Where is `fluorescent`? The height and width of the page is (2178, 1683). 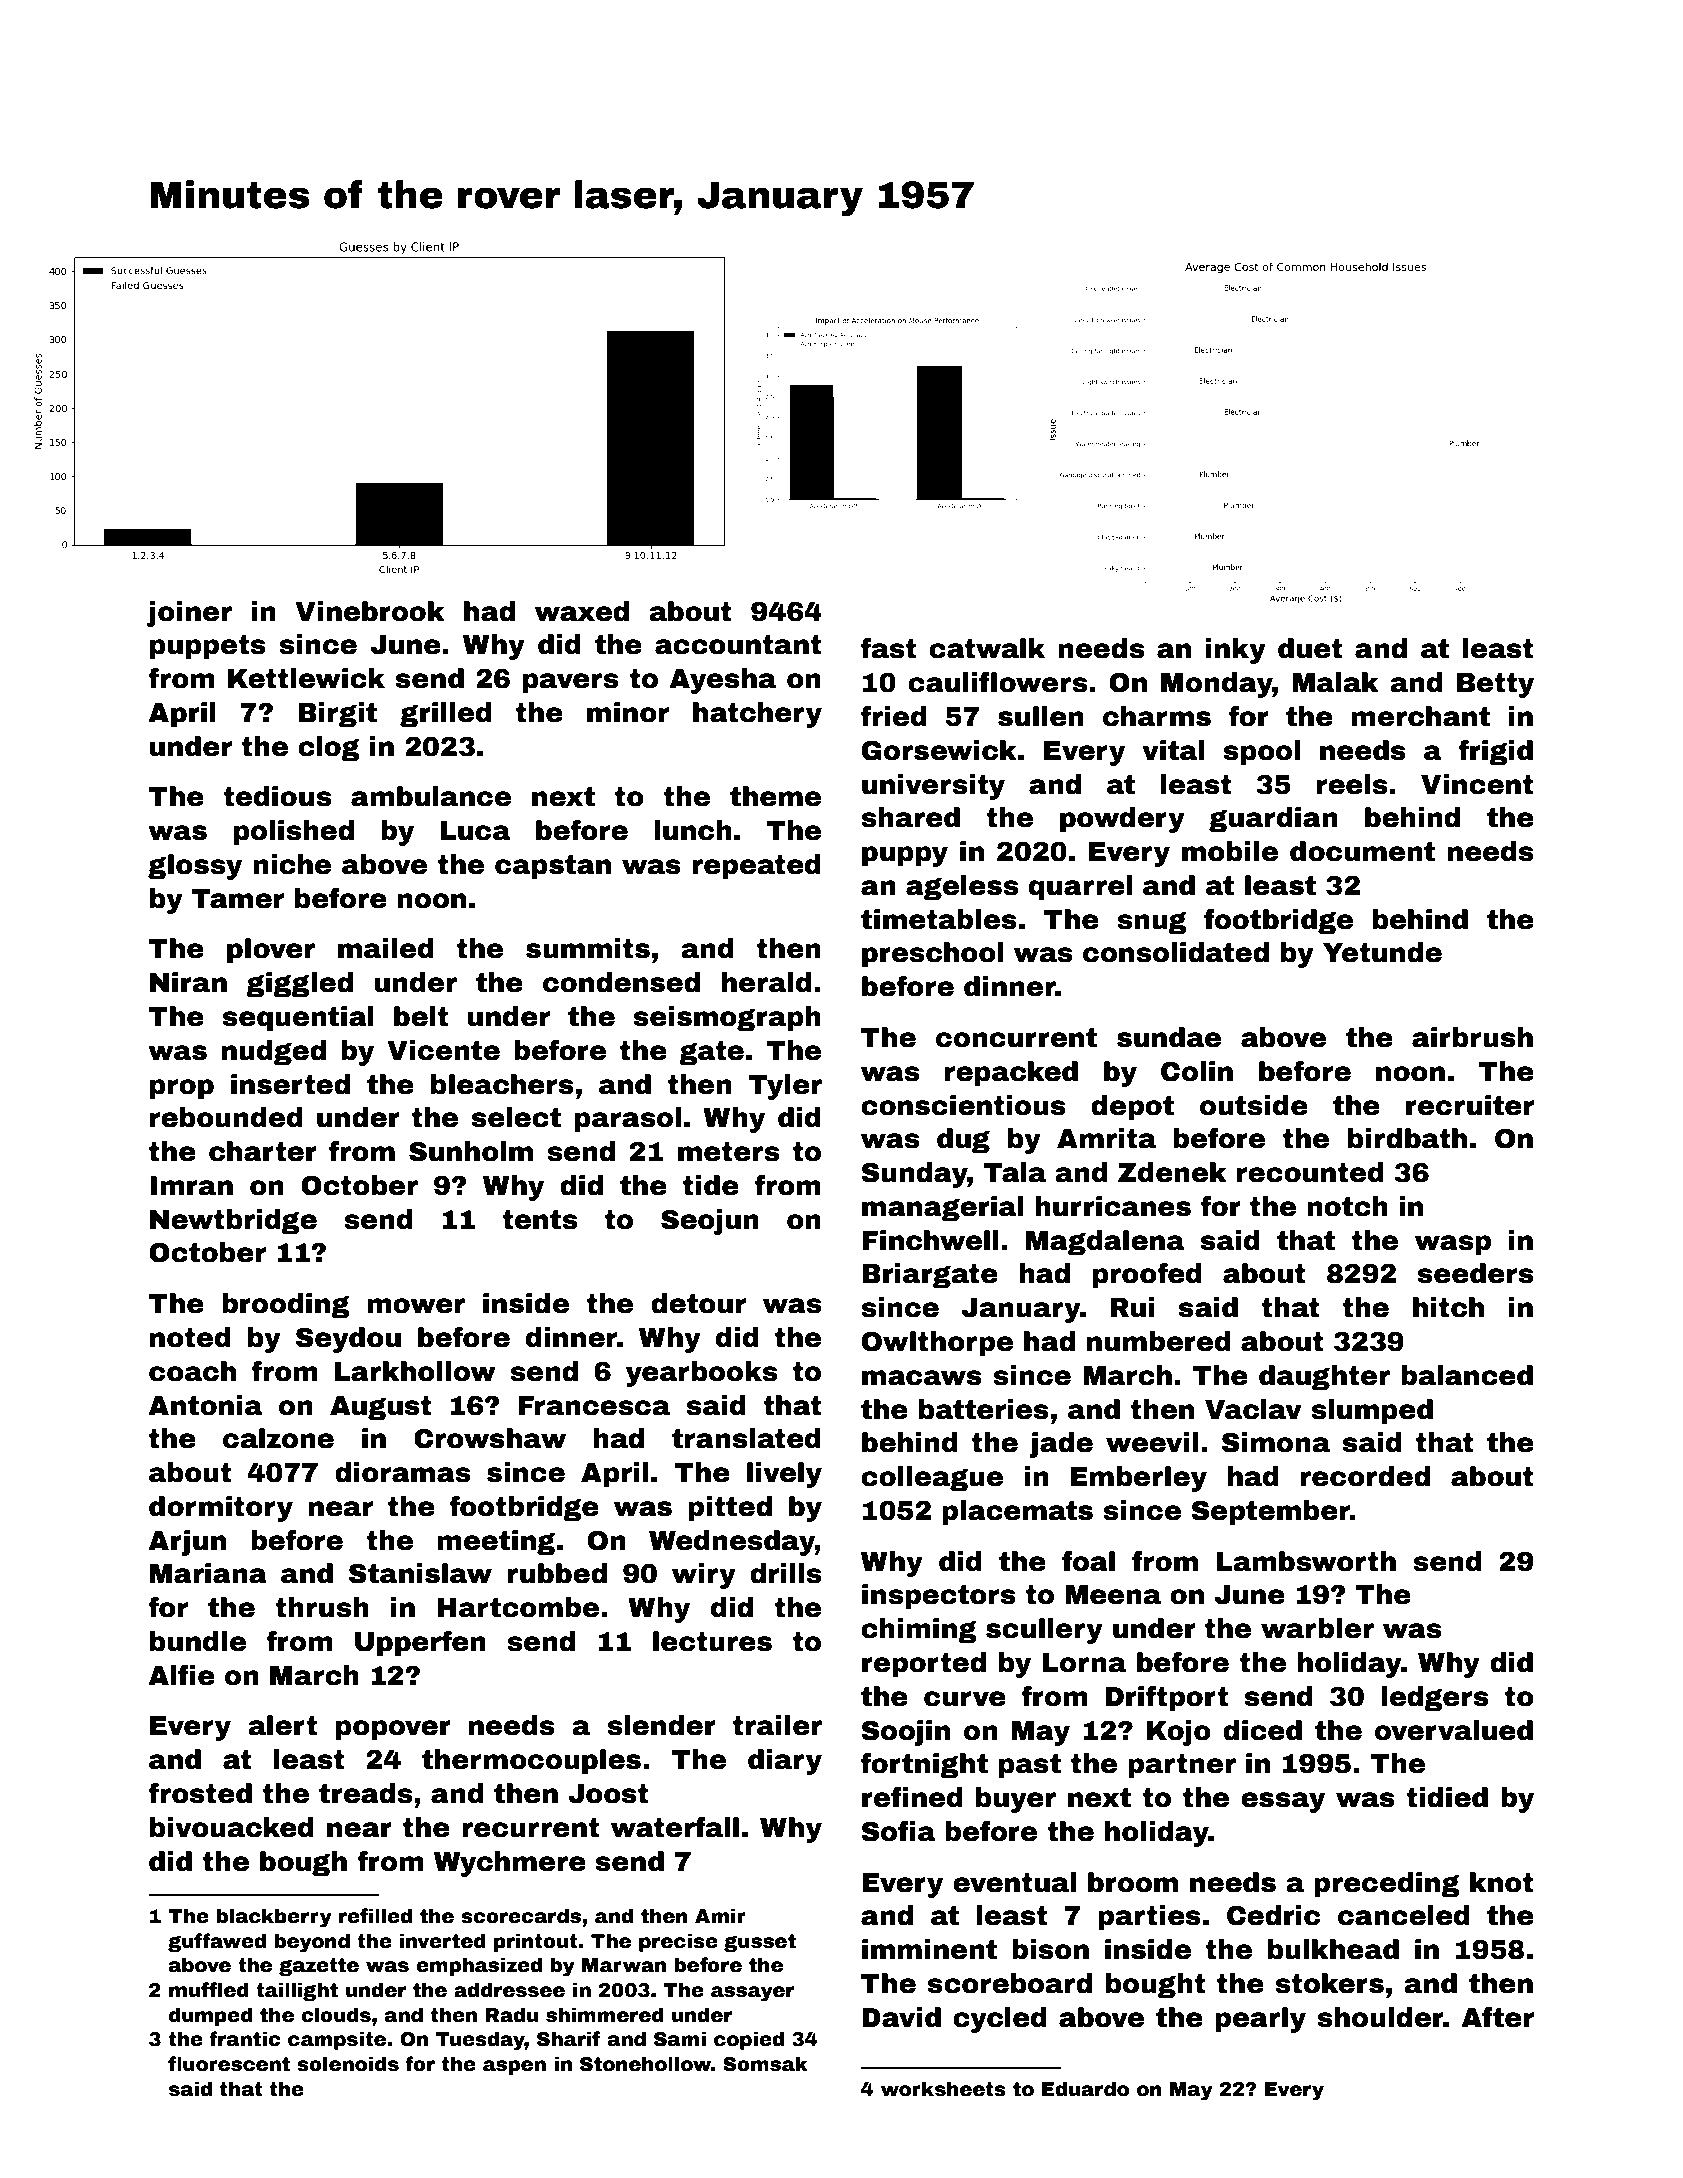
fluorescent is located at coordinates (229, 2064).
